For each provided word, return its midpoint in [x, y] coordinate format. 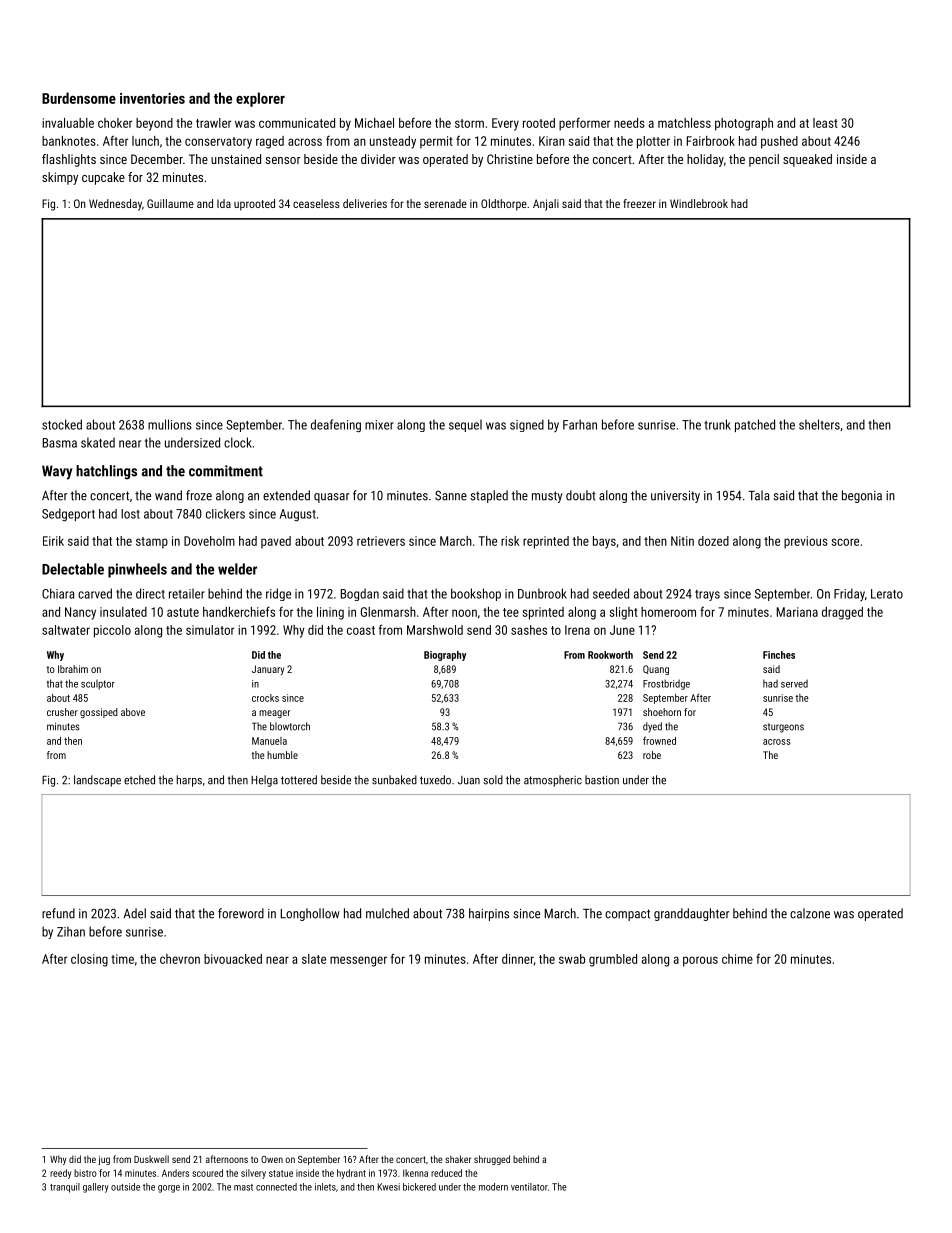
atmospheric [553, 781]
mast [243, 1187]
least [825, 123]
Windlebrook [699, 203]
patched [755, 425]
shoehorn [662, 712]
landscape [97, 781]
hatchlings [106, 472]
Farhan [580, 424]
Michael [374, 123]
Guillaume [170, 203]
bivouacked [233, 959]
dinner [518, 959]
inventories [152, 98]
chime [737, 959]
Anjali [546, 205]
